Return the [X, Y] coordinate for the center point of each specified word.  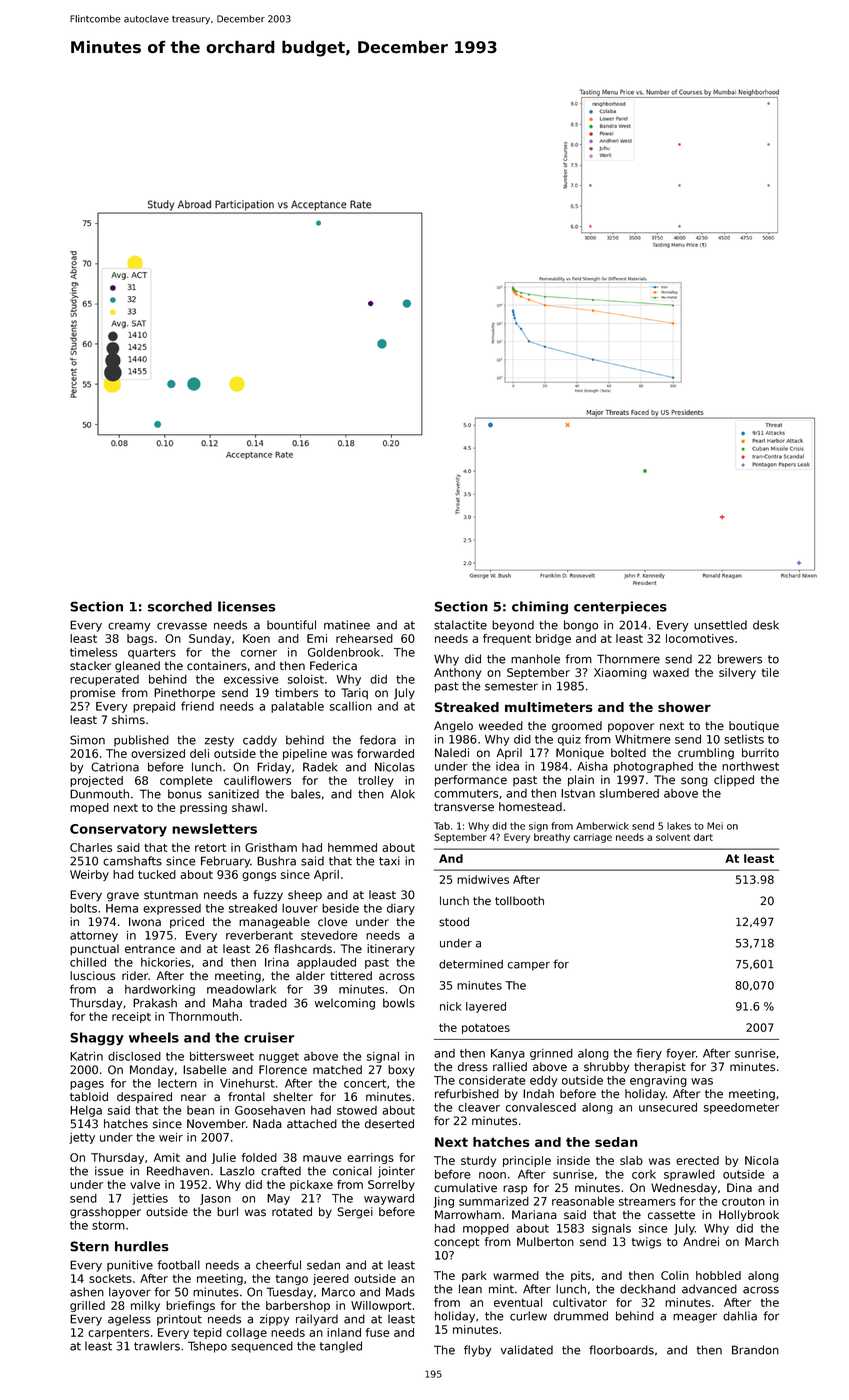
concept [456, 1243]
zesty [219, 741]
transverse [464, 807]
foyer [681, 1054]
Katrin [86, 1056]
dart [703, 837]
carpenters [118, 1334]
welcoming [345, 1004]
